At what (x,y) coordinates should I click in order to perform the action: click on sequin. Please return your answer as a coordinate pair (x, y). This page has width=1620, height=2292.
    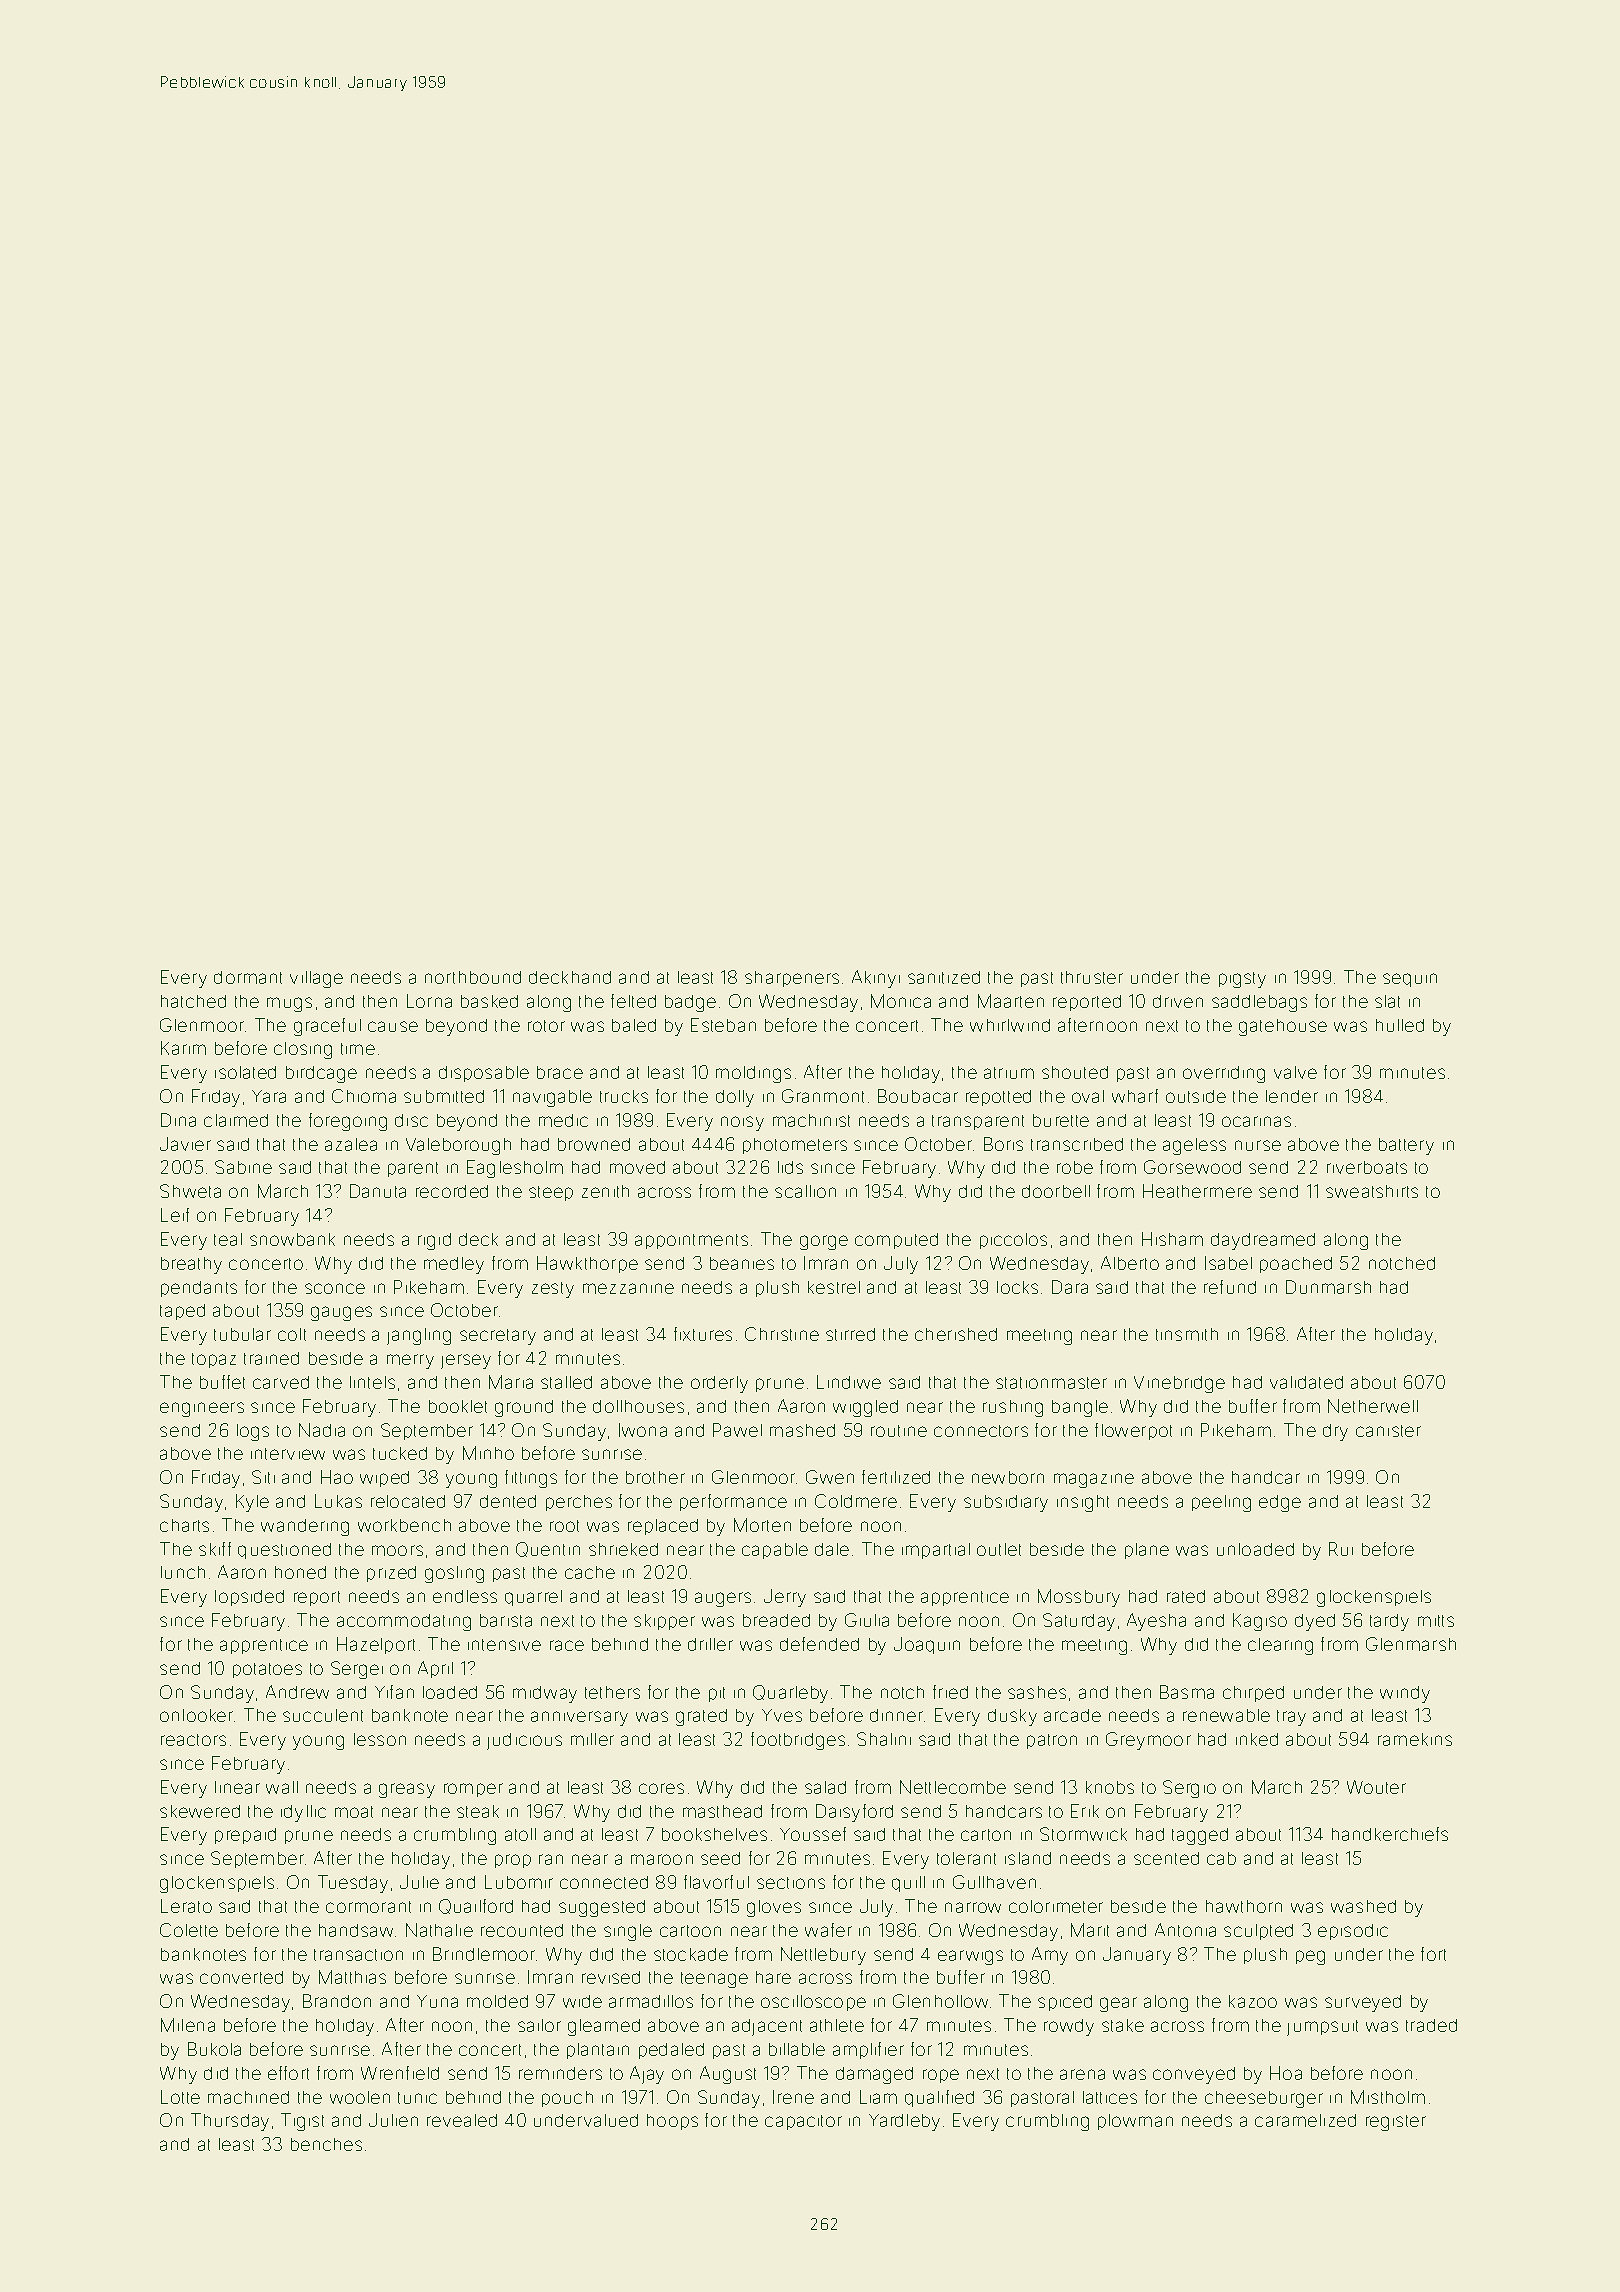
    Looking at the image, I should click on (1410, 980).
